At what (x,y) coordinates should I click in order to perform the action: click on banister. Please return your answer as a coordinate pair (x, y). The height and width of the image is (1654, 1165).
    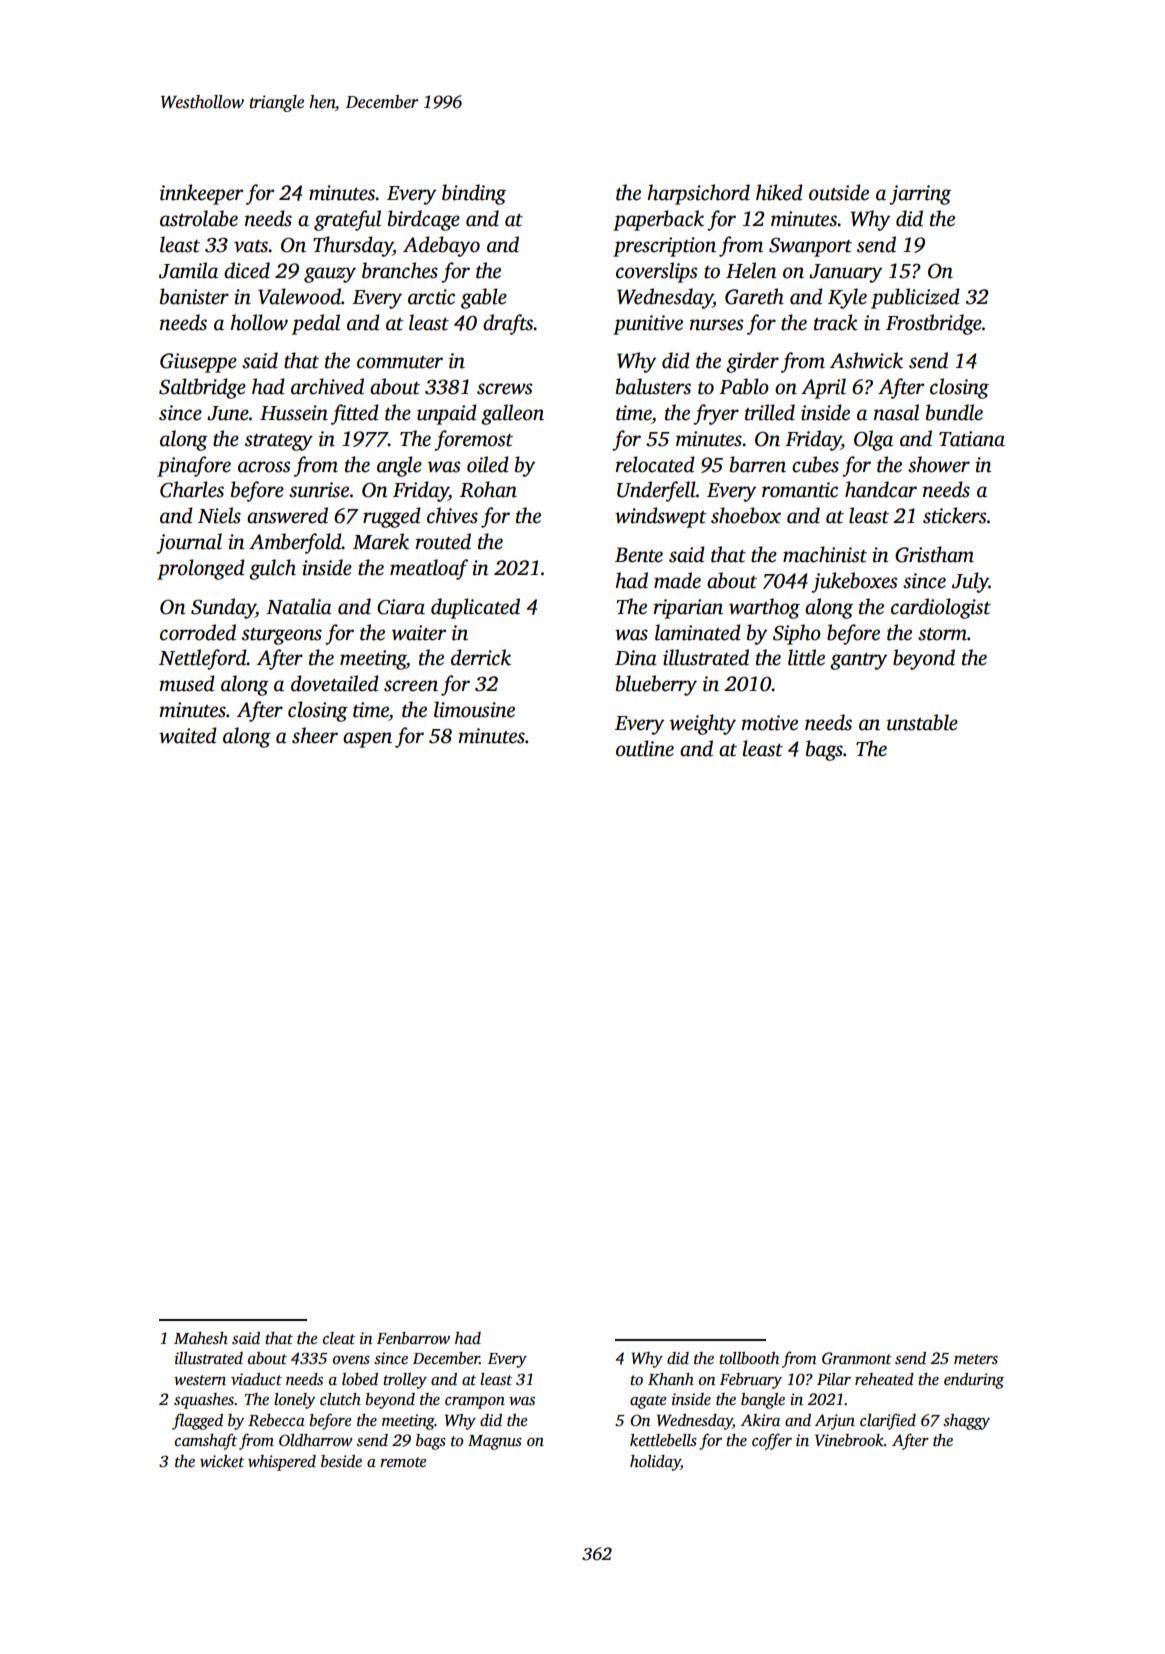
    Looking at the image, I should click on (194, 296).
